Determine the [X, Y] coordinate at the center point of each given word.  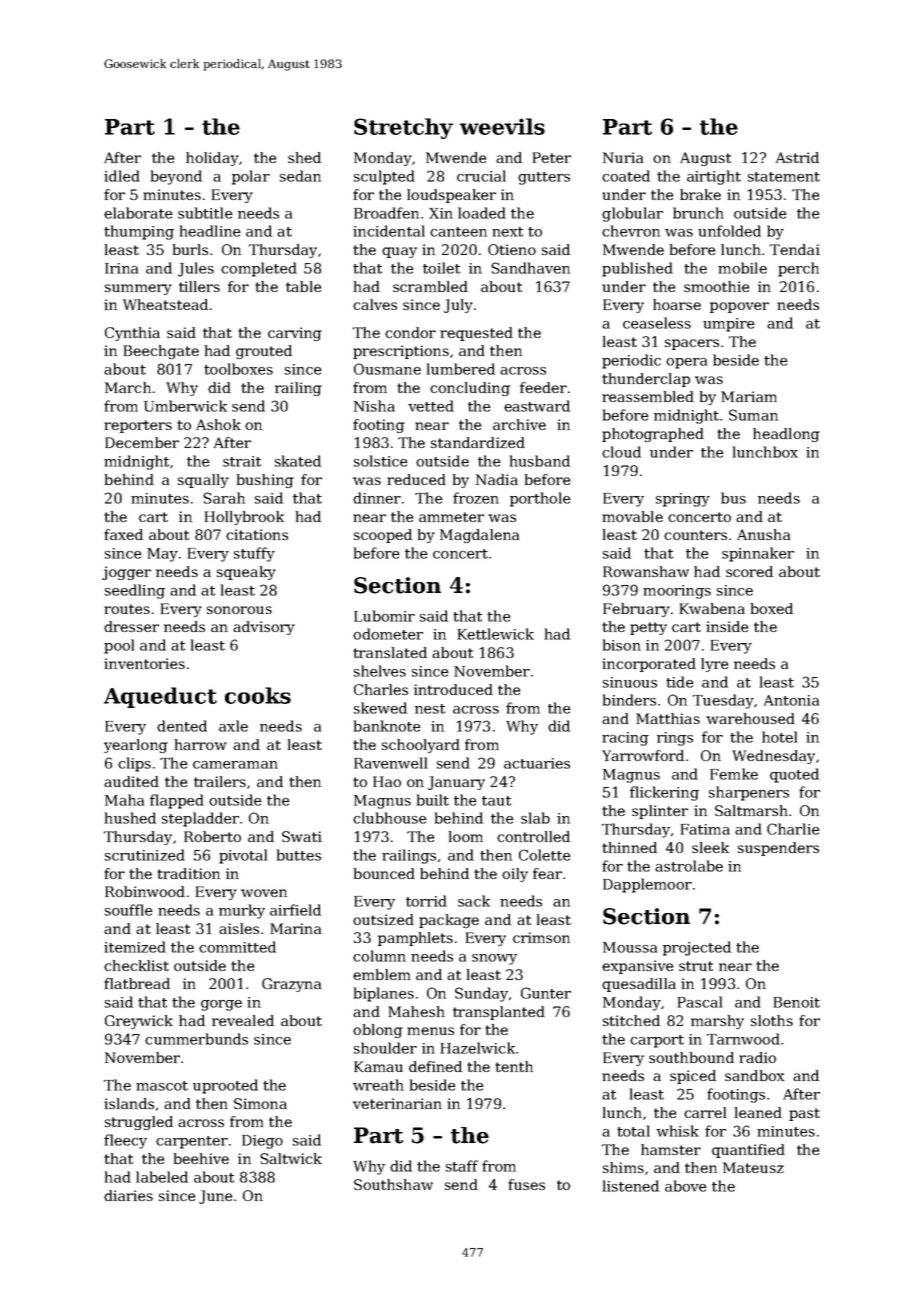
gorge [221, 1005]
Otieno [512, 249]
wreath [378, 1085]
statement [784, 177]
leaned [758, 1112]
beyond [176, 177]
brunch [698, 213]
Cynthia [132, 334]
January [456, 783]
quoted [794, 775]
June [215, 1197]
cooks [258, 695]
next [507, 232]
